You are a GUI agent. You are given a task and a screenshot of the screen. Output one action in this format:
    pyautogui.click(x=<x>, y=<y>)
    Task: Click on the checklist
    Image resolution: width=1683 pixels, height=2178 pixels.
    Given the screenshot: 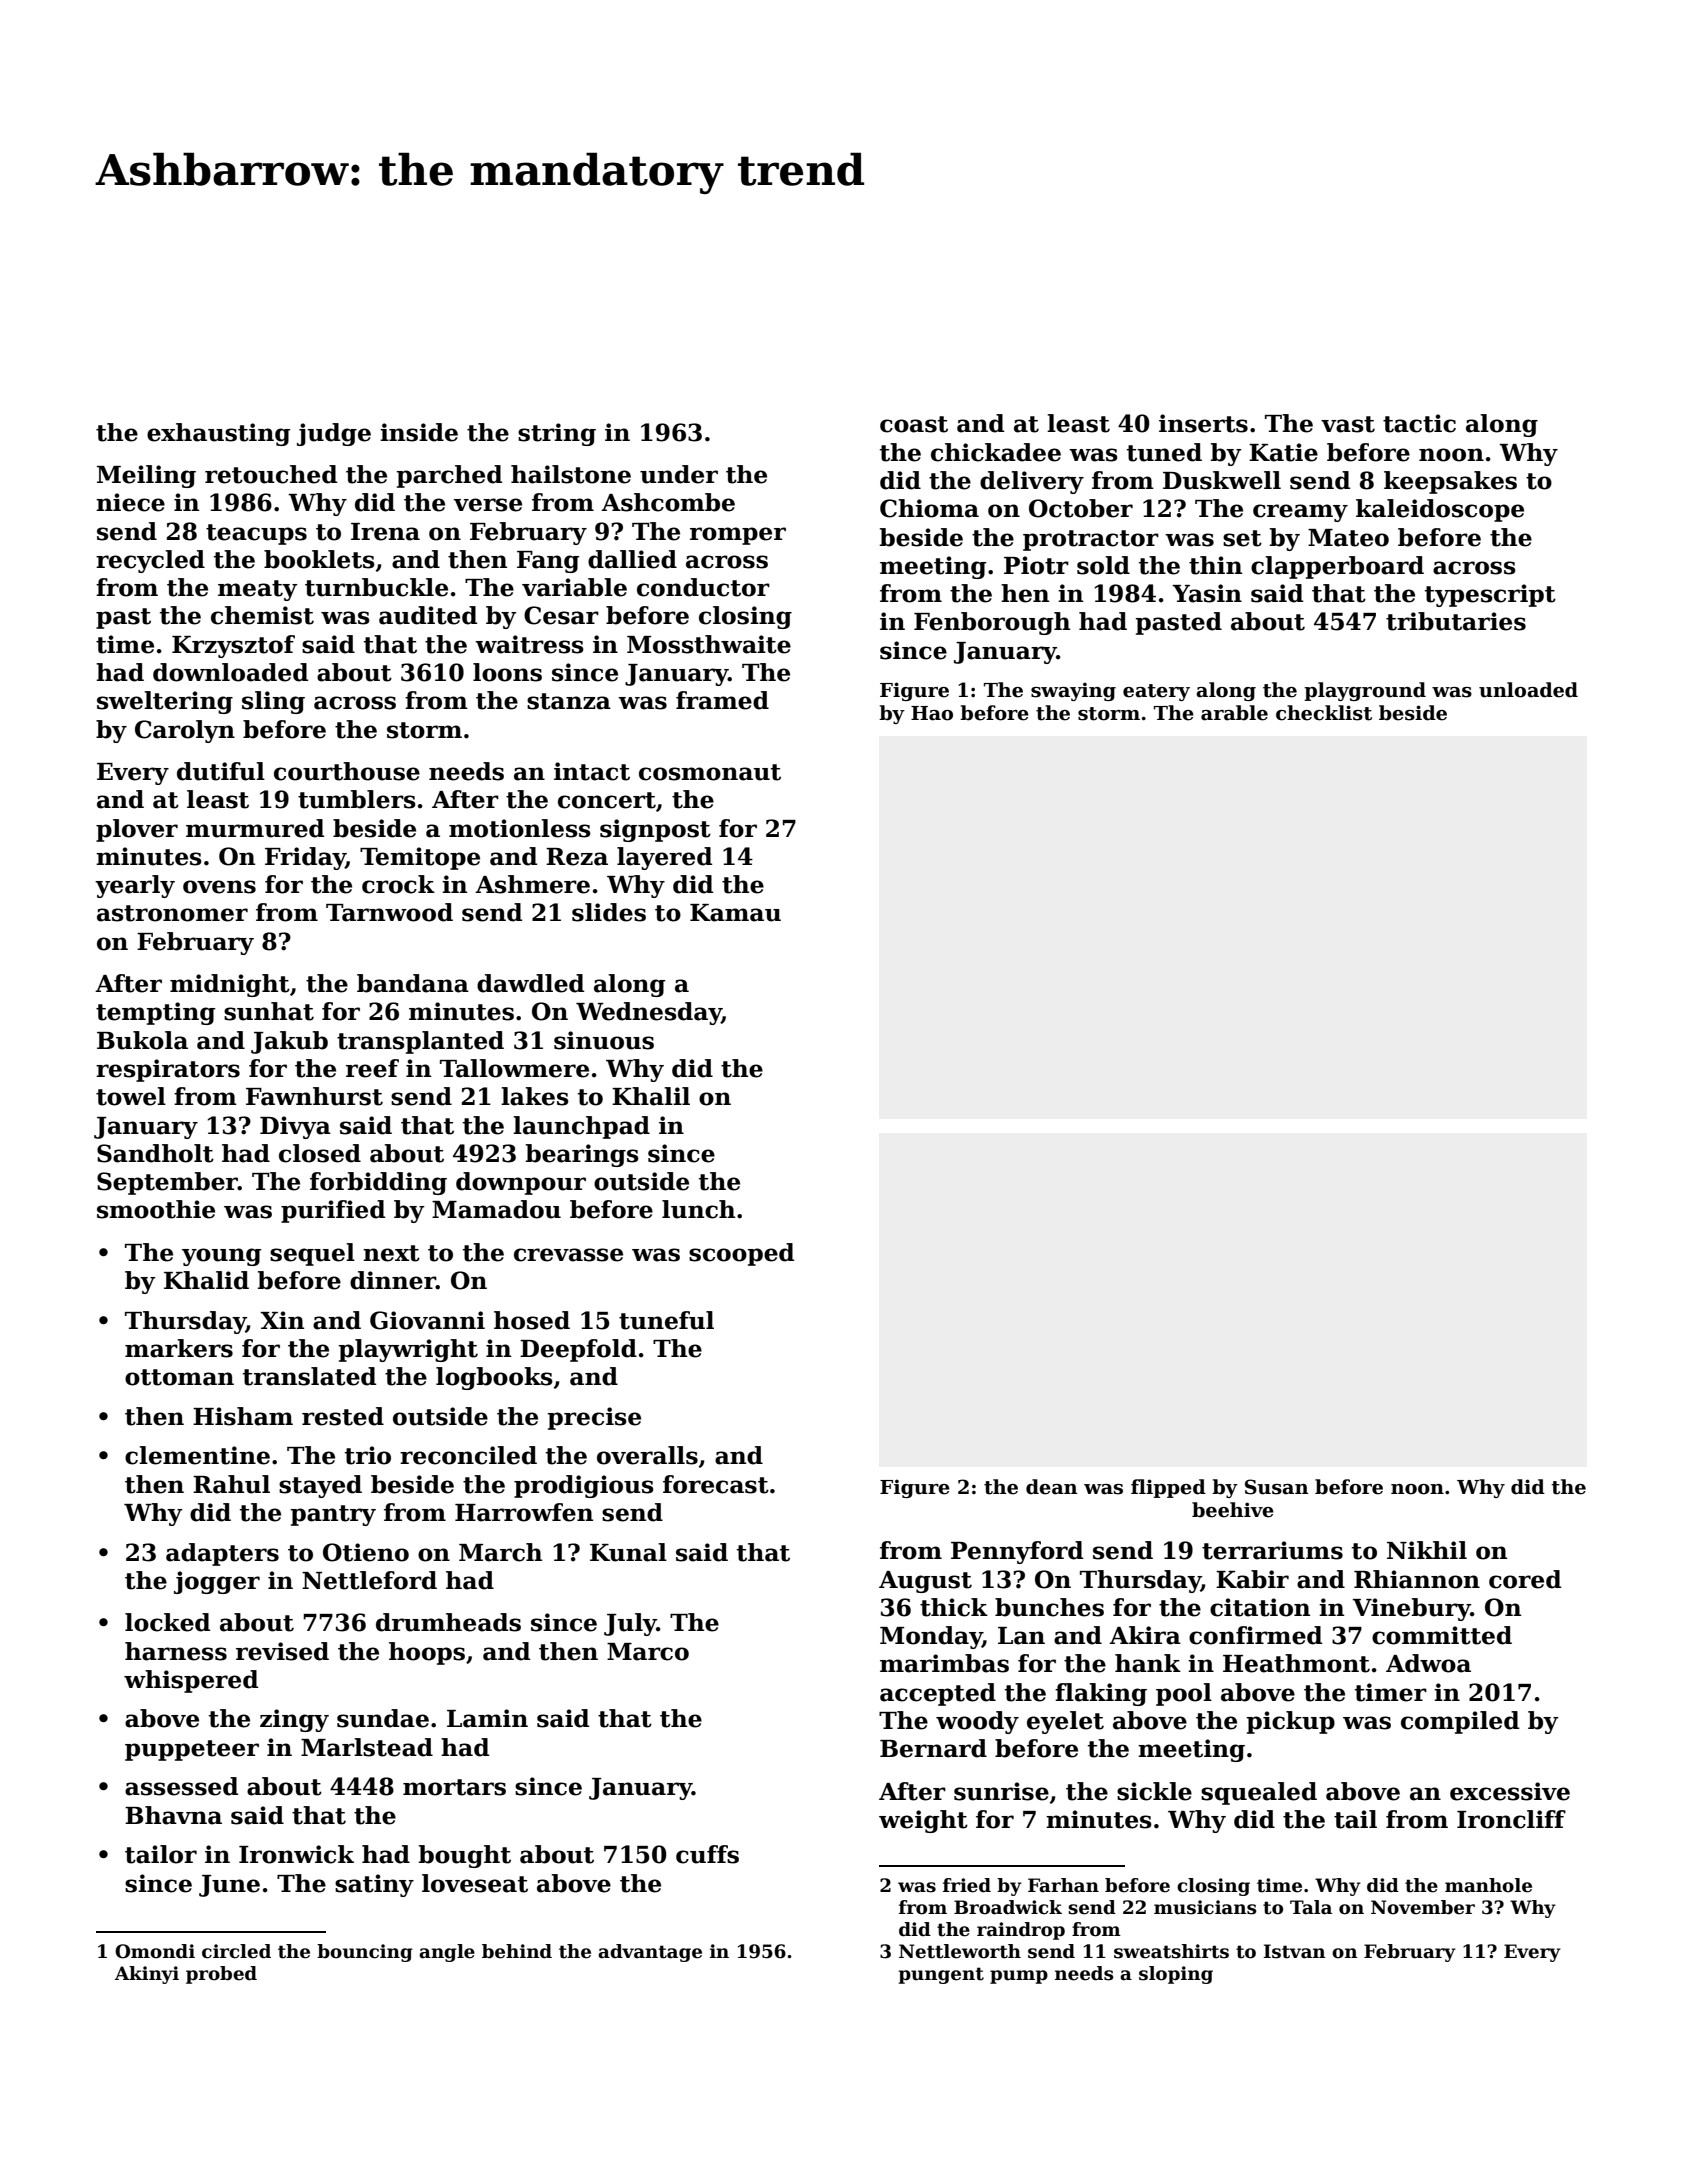 What is the action you would take?
    pyautogui.click(x=1324, y=713)
